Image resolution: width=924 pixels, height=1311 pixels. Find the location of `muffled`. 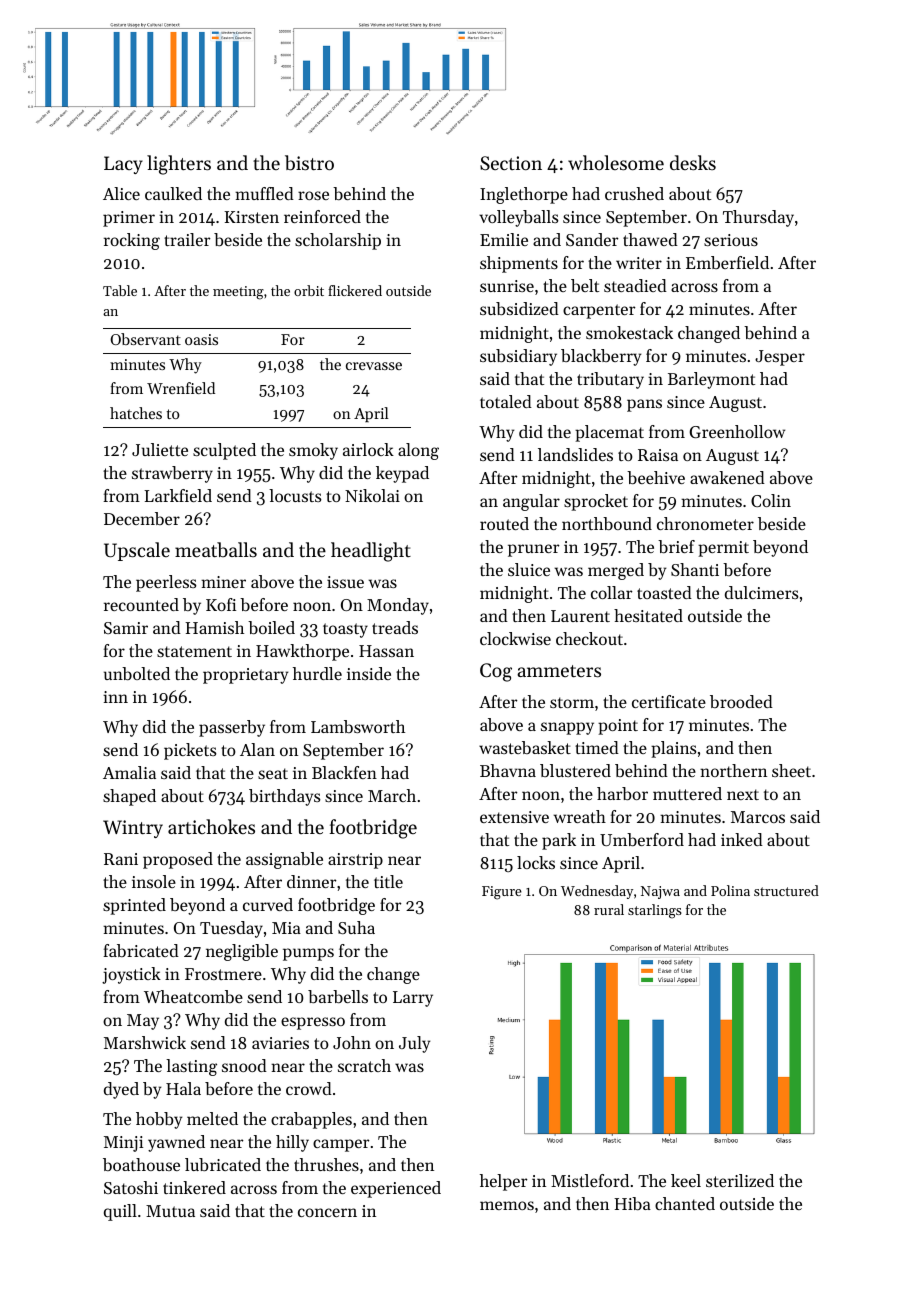

muffled is located at coordinates (264, 193).
